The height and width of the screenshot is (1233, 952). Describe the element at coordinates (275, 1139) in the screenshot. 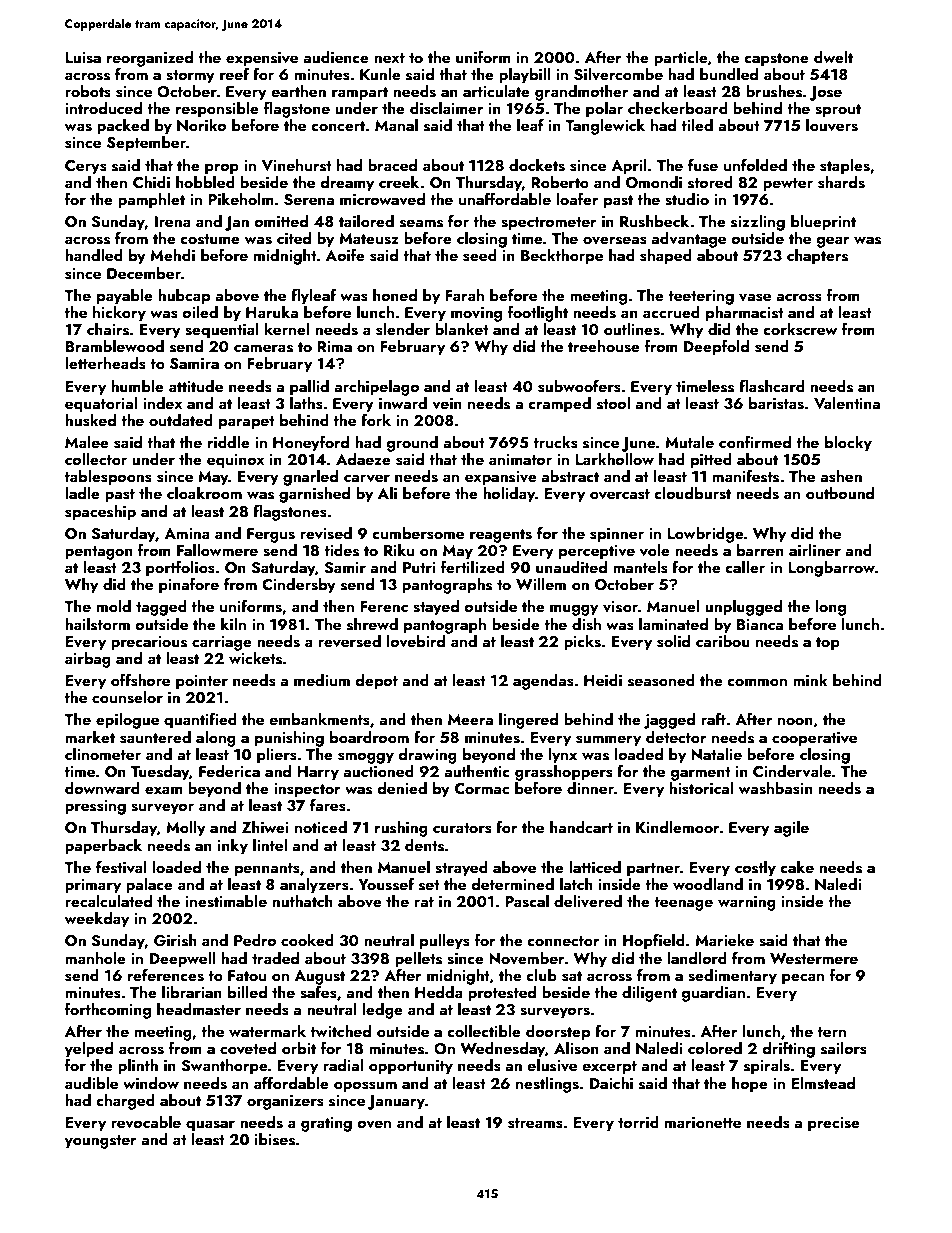

I see `ibises` at that location.
